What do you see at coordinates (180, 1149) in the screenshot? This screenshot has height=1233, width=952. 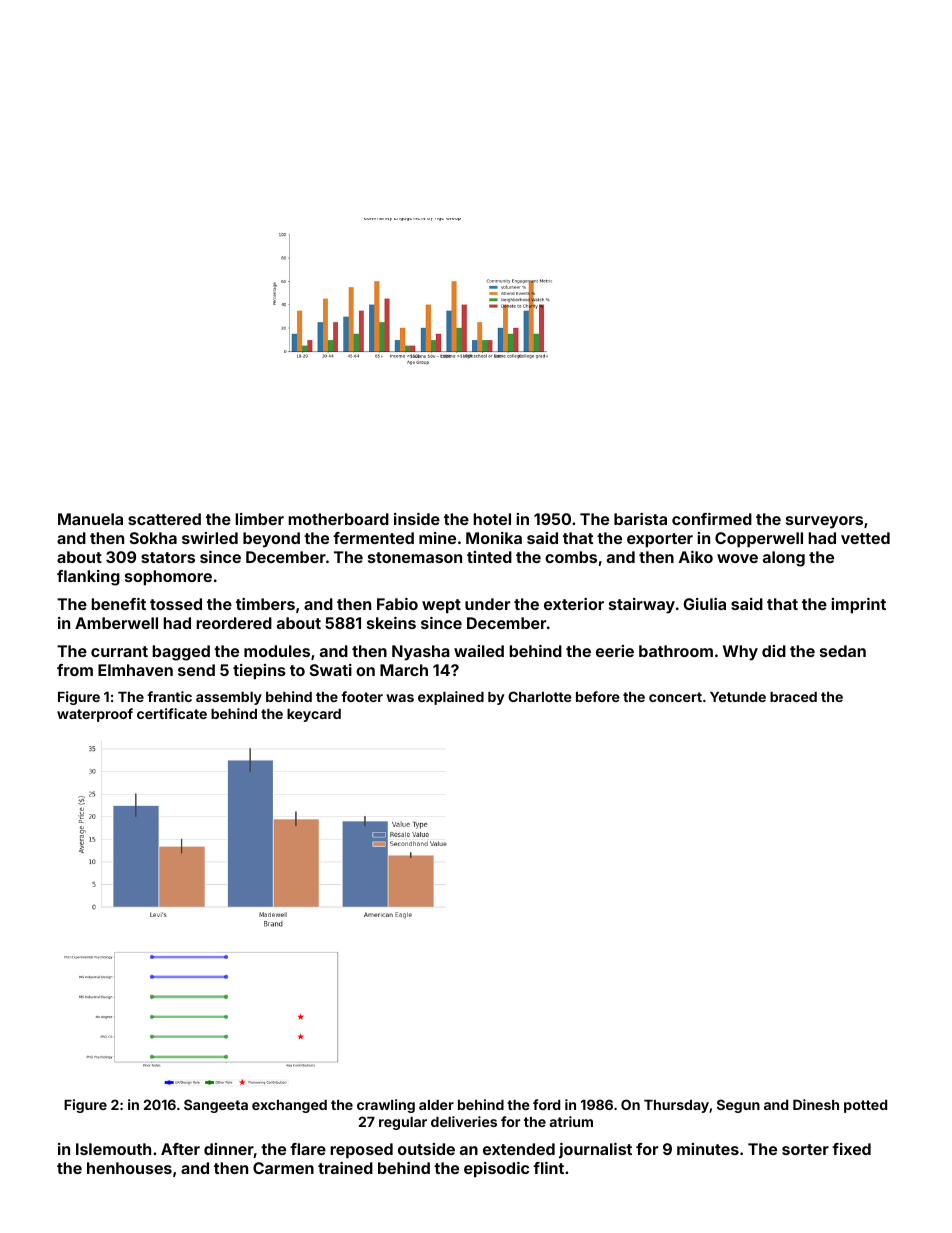 I see `After` at bounding box center [180, 1149].
